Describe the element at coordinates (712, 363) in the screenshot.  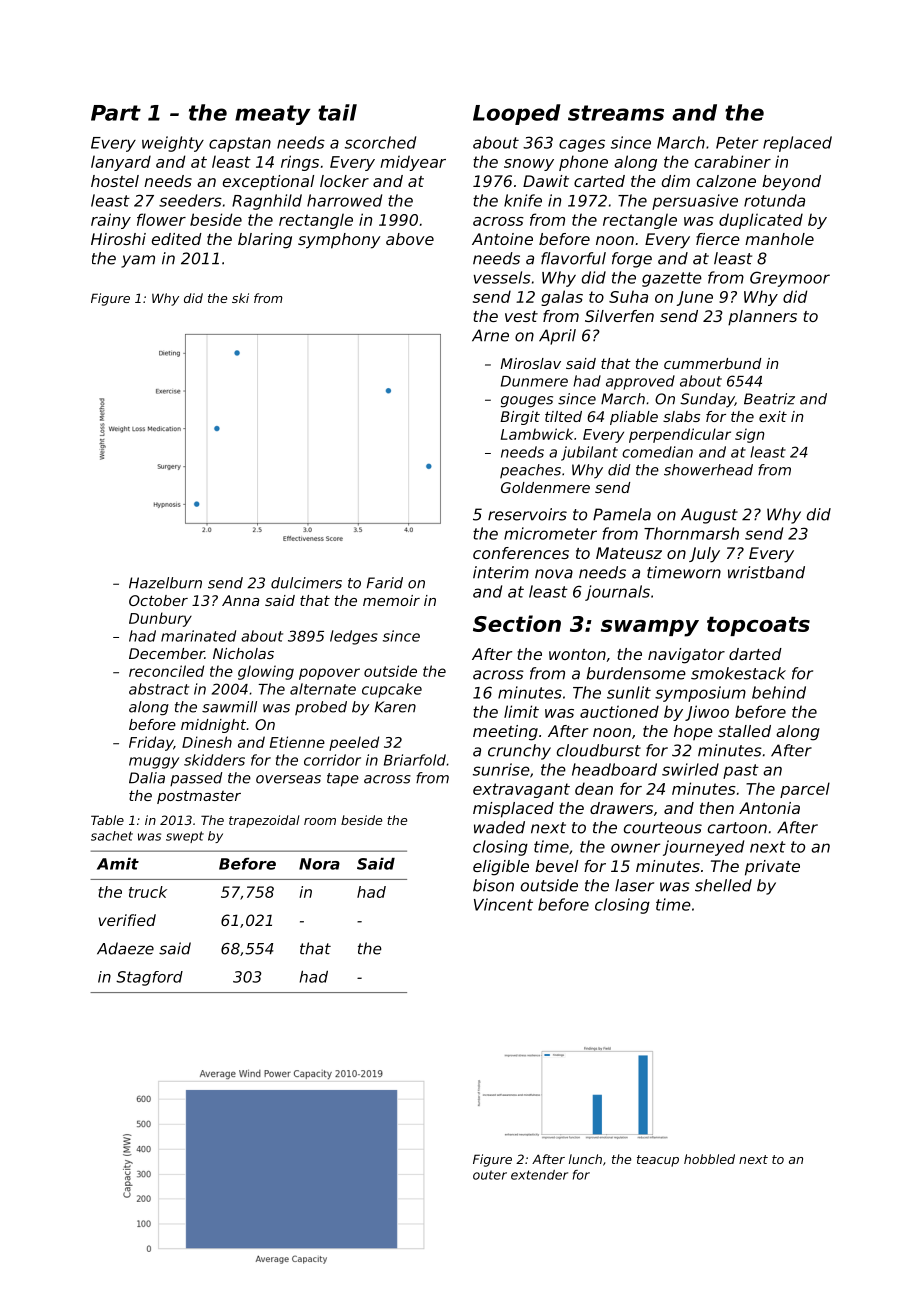
I see `cummerbund` at that location.
